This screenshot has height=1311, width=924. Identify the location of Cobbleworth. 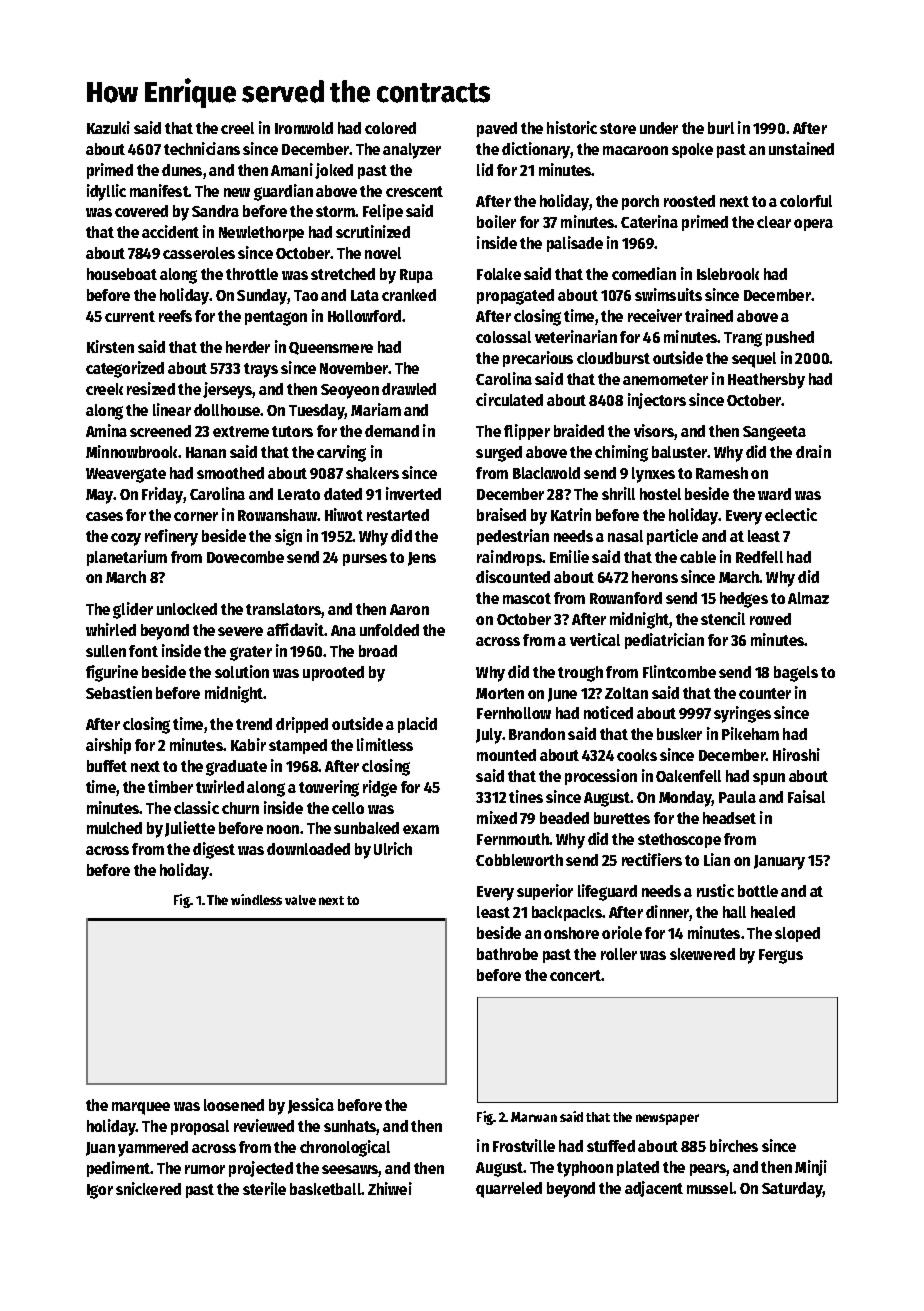
(519, 860).
